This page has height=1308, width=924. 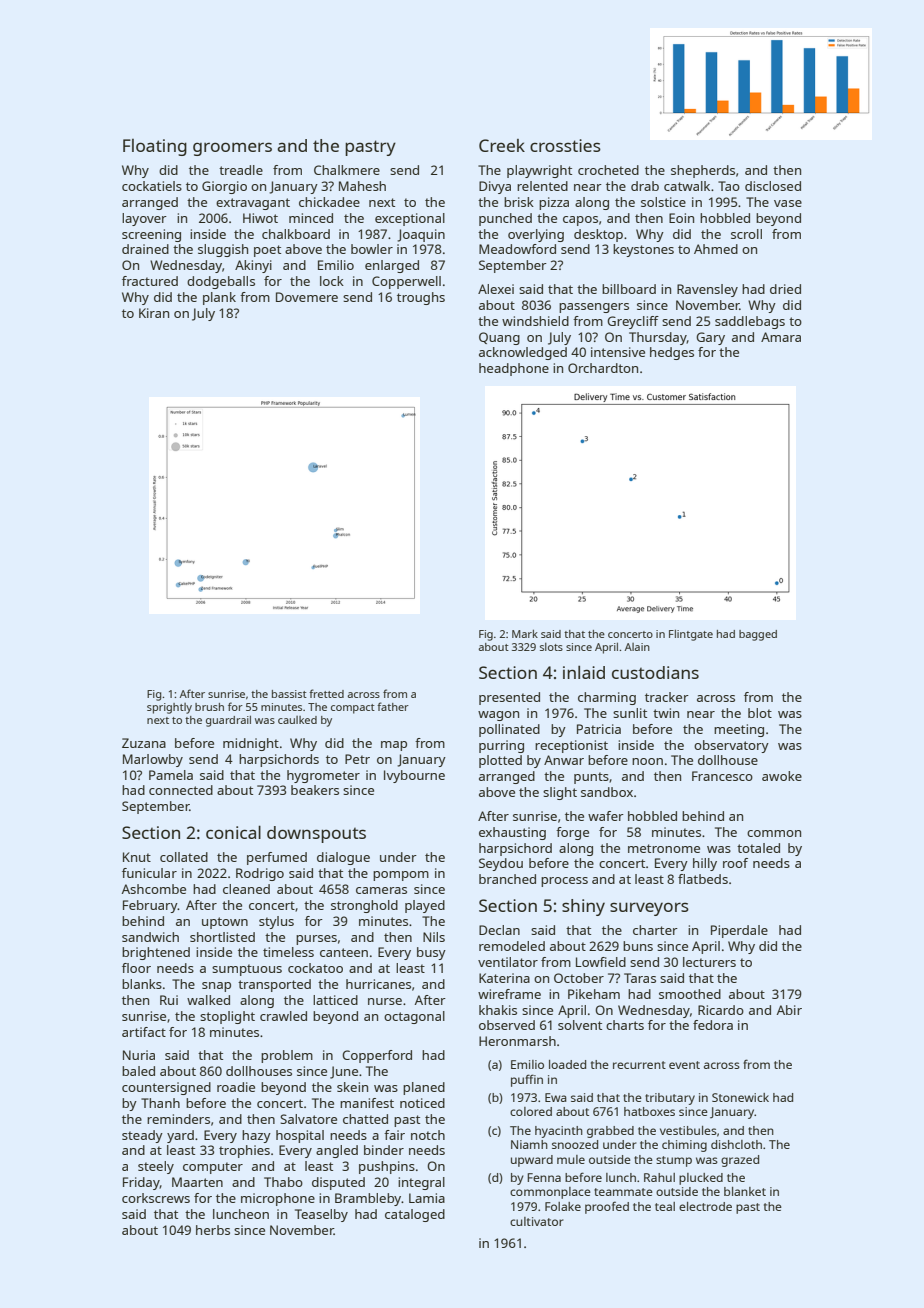 I want to click on Mahesh, so click(x=362, y=186).
